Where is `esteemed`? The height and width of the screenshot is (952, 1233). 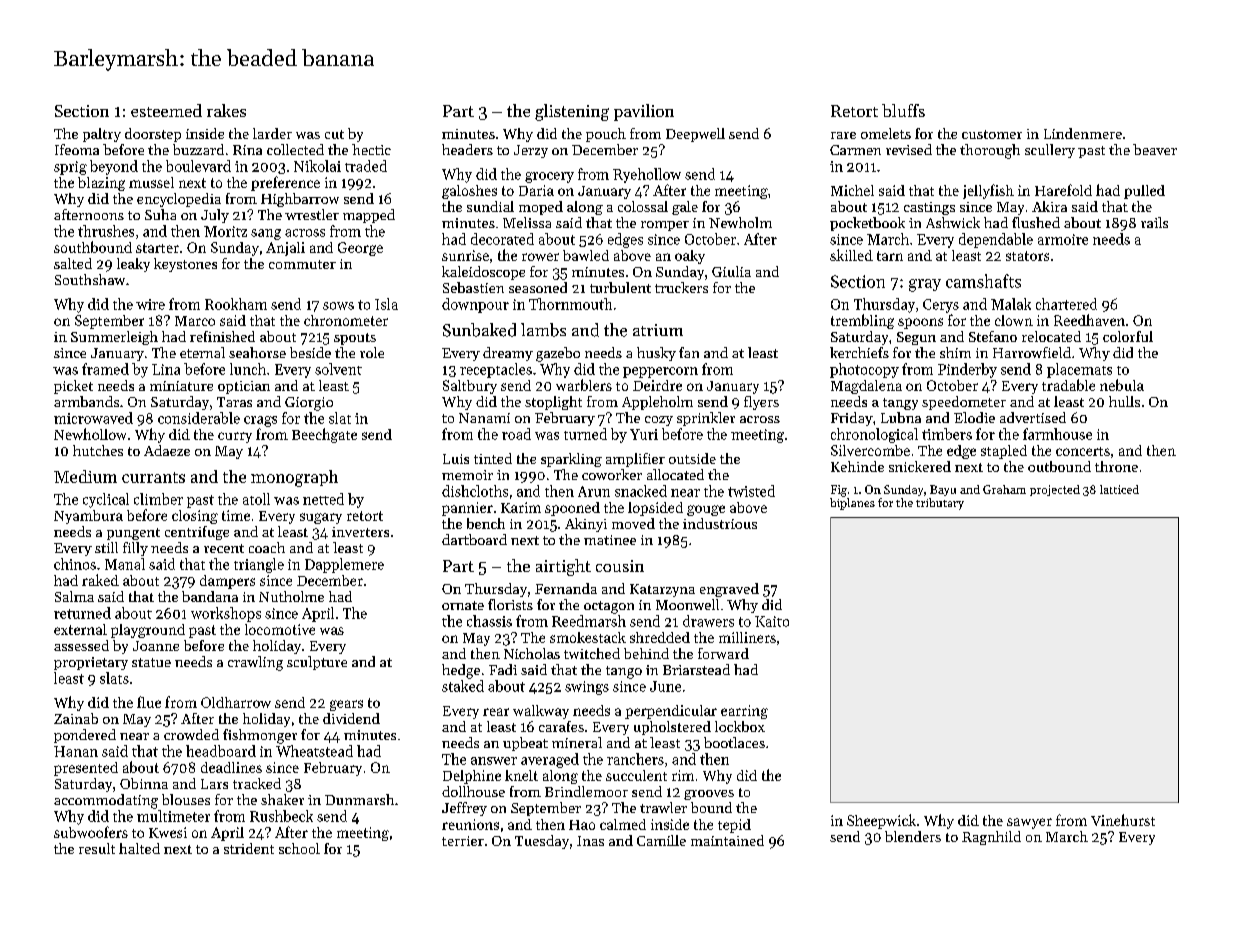
esteemed is located at coordinates (166, 110).
